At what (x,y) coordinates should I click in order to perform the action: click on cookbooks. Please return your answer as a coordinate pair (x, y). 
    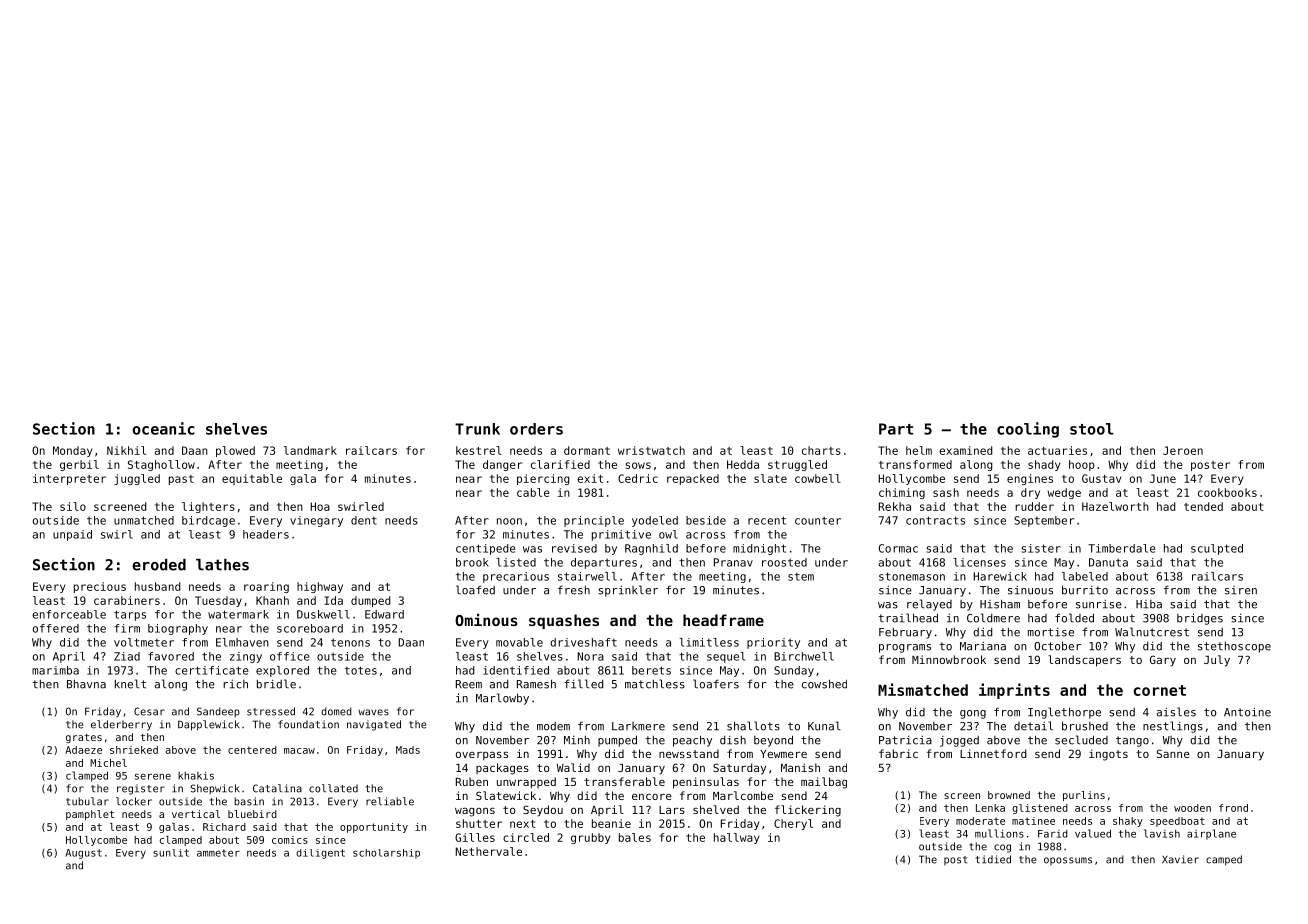
    Looking at the image, I should click on (1227, 492).
